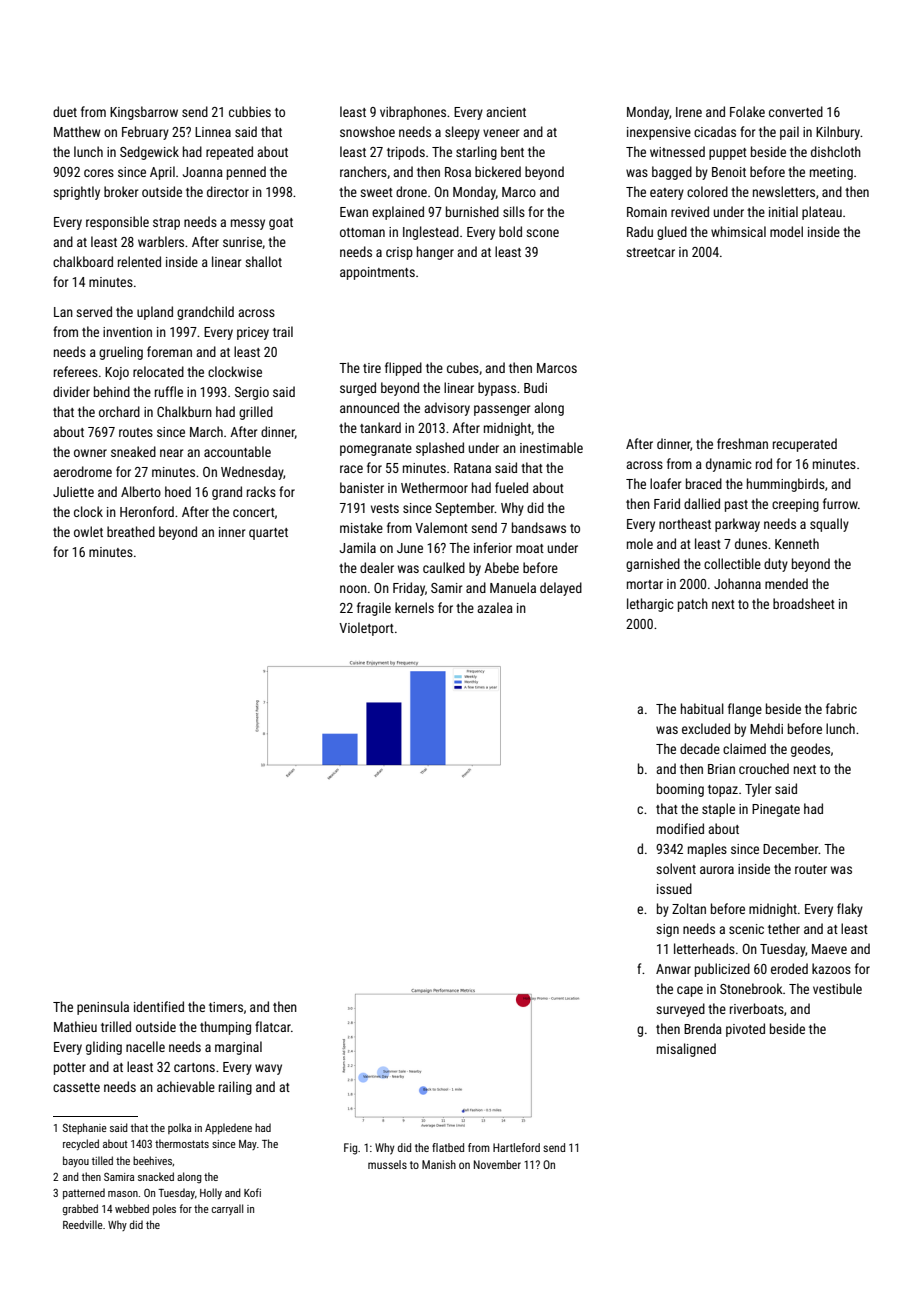 The height and width of the document is (1308, 924). What do you see at coordinates (88, 531) in the document?
I see `owlet` at bounding box center [88, 531].
